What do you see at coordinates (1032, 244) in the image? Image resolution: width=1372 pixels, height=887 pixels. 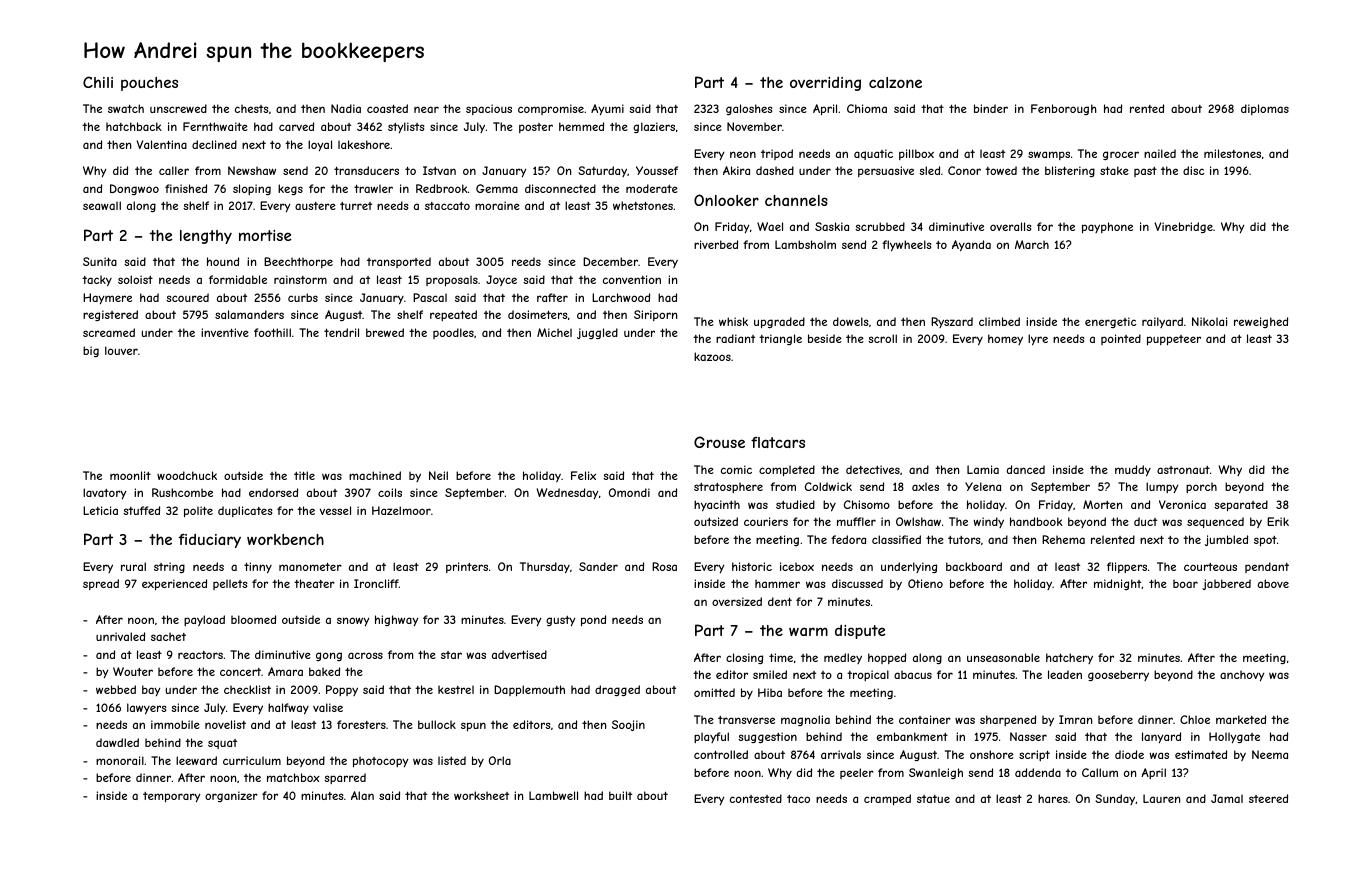 I see `March` at bounding box center [1032, 244].
